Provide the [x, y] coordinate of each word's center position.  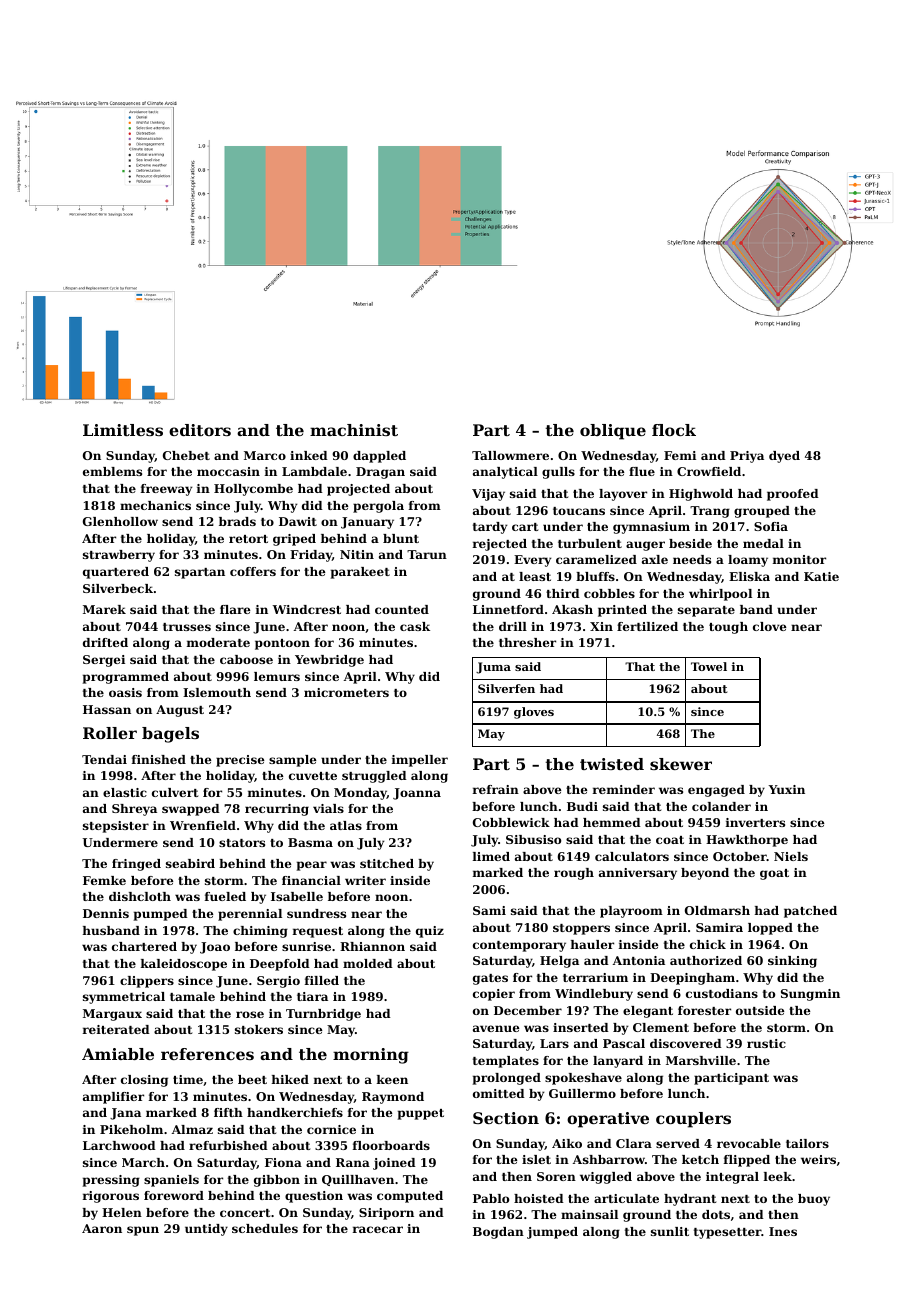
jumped [552, 1233]
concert [245, 1213]
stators [242, 843]
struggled [374, 777]
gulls [558, 473]
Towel [709, 666]
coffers [253, 571]
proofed [793, 495]
